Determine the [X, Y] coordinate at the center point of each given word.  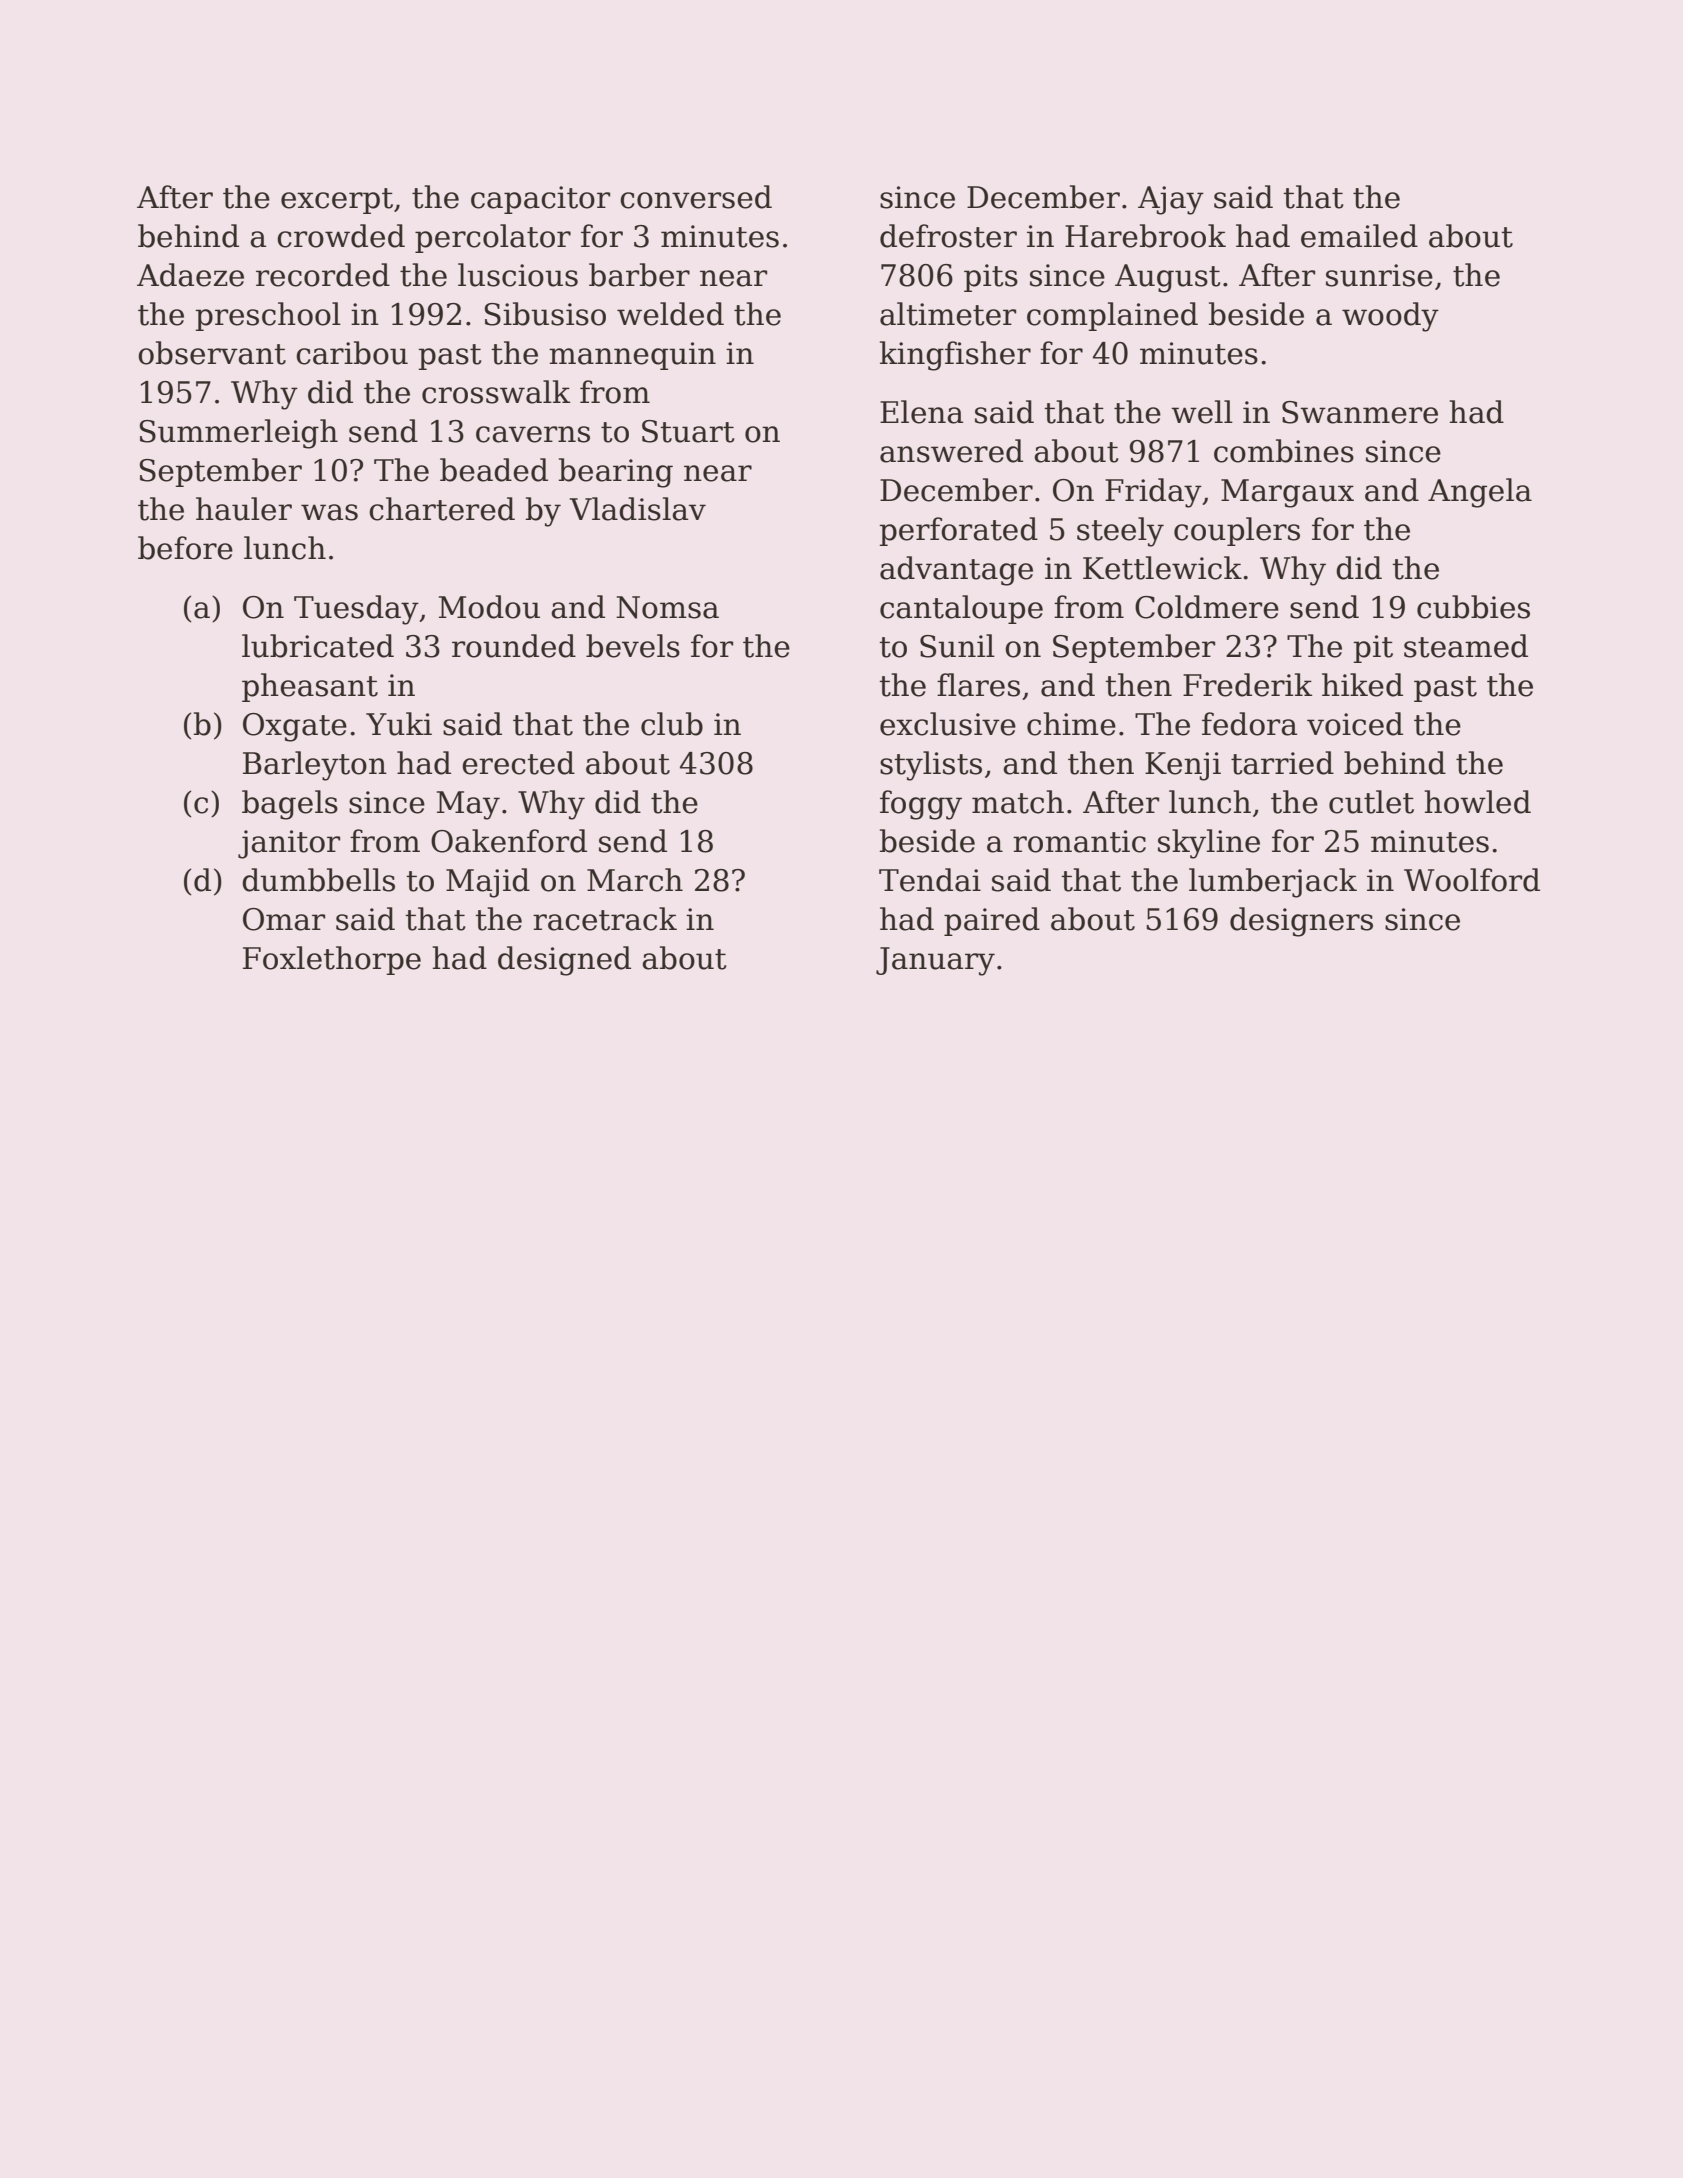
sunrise [1379, 275]
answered [951, 451]
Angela [1480, 493]
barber [639, 275]
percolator [493, 238]
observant [212, 353]
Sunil [957, 646]
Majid [488, 883]
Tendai [930, 880]
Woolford [1472, 880]
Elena [921, 412]
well [1202, 412]
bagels [290, 805]
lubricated [318, 646]
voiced [1355, 724]
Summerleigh [238, 434]
